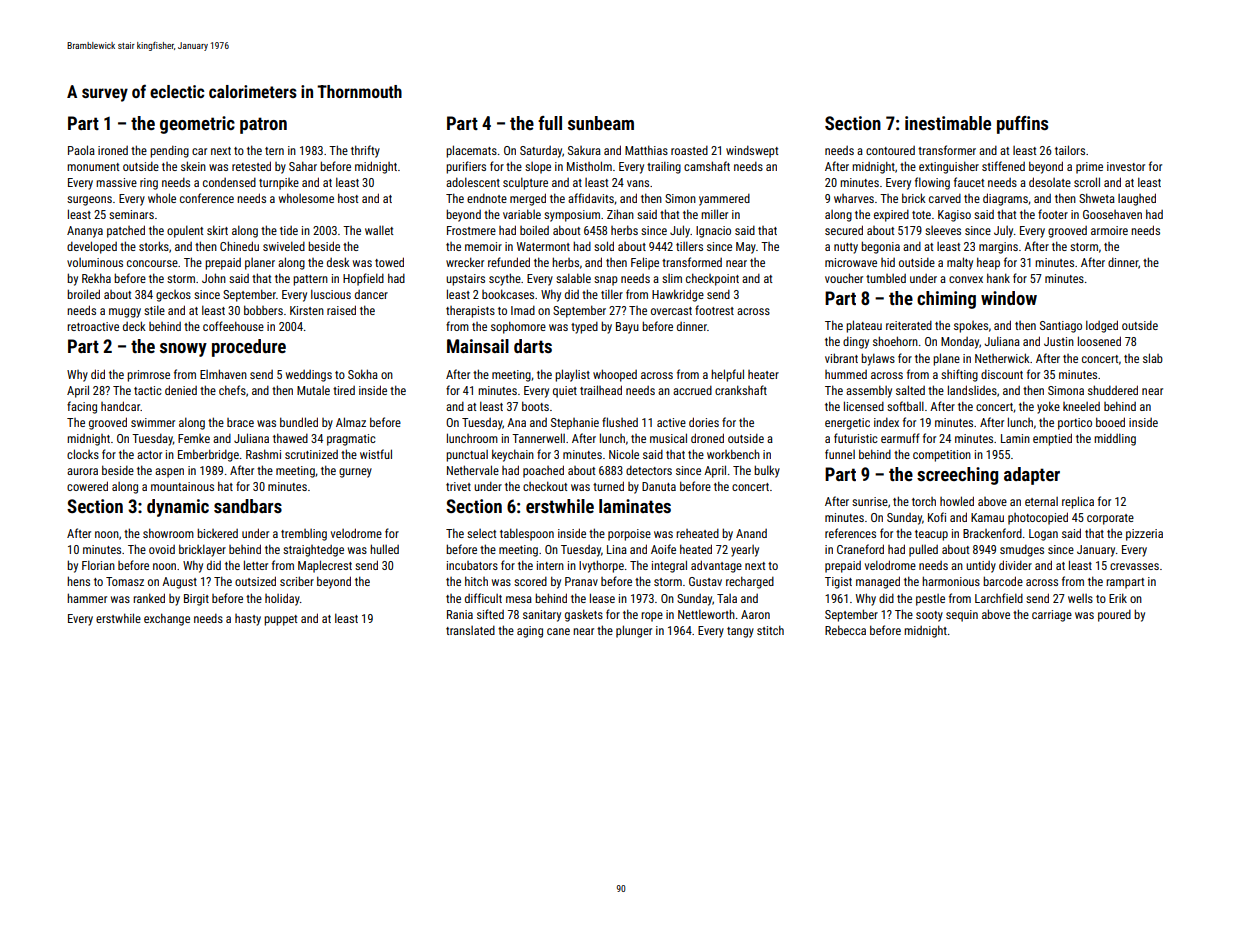  What do you see at coordinates (629, 535) in the screenshot?
I see `porpoise` at bounding box center [629, 535].
